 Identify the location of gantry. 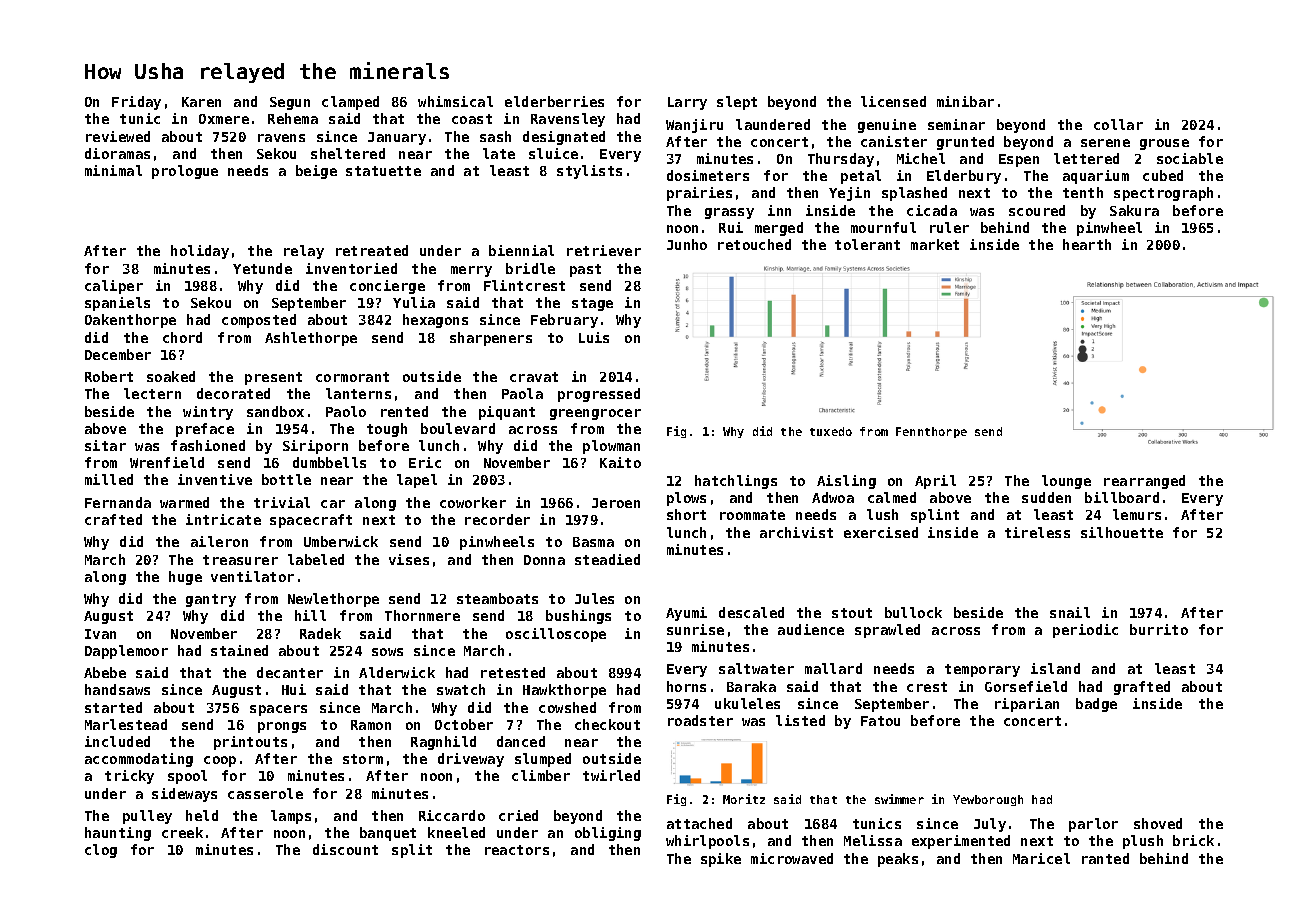
(211, 600).
